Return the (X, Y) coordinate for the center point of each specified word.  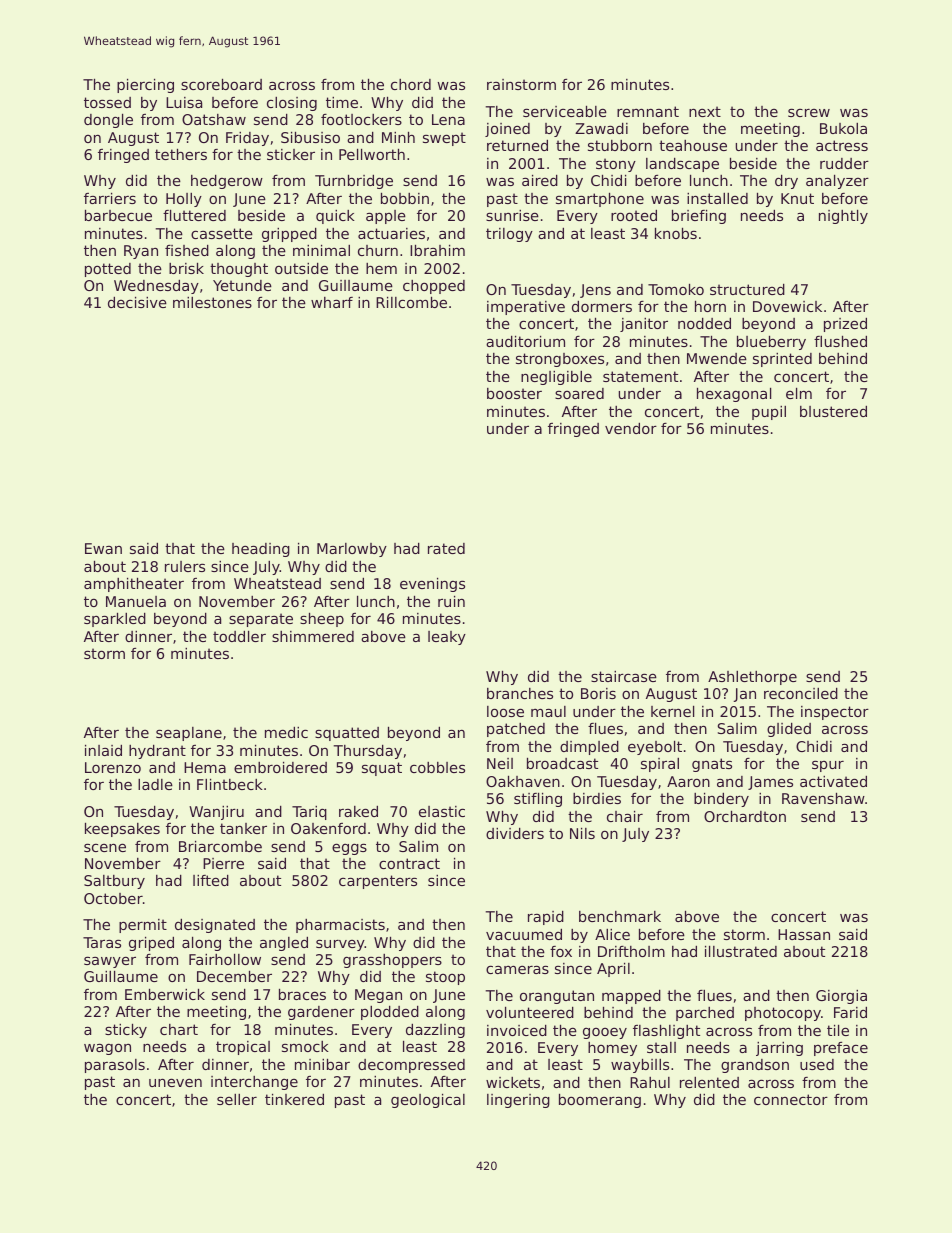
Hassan (804, 934)
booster (514, 393)
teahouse (693, 145)
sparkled (115, 620)
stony (616, 165)
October (113, 898)
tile (838, 1030)
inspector (835, 713)
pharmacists (340, 926)
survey (340, 945)
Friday (247, 139)
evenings (432, 585)
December (234, 976)
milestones (212, 302)
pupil (769, 413)
